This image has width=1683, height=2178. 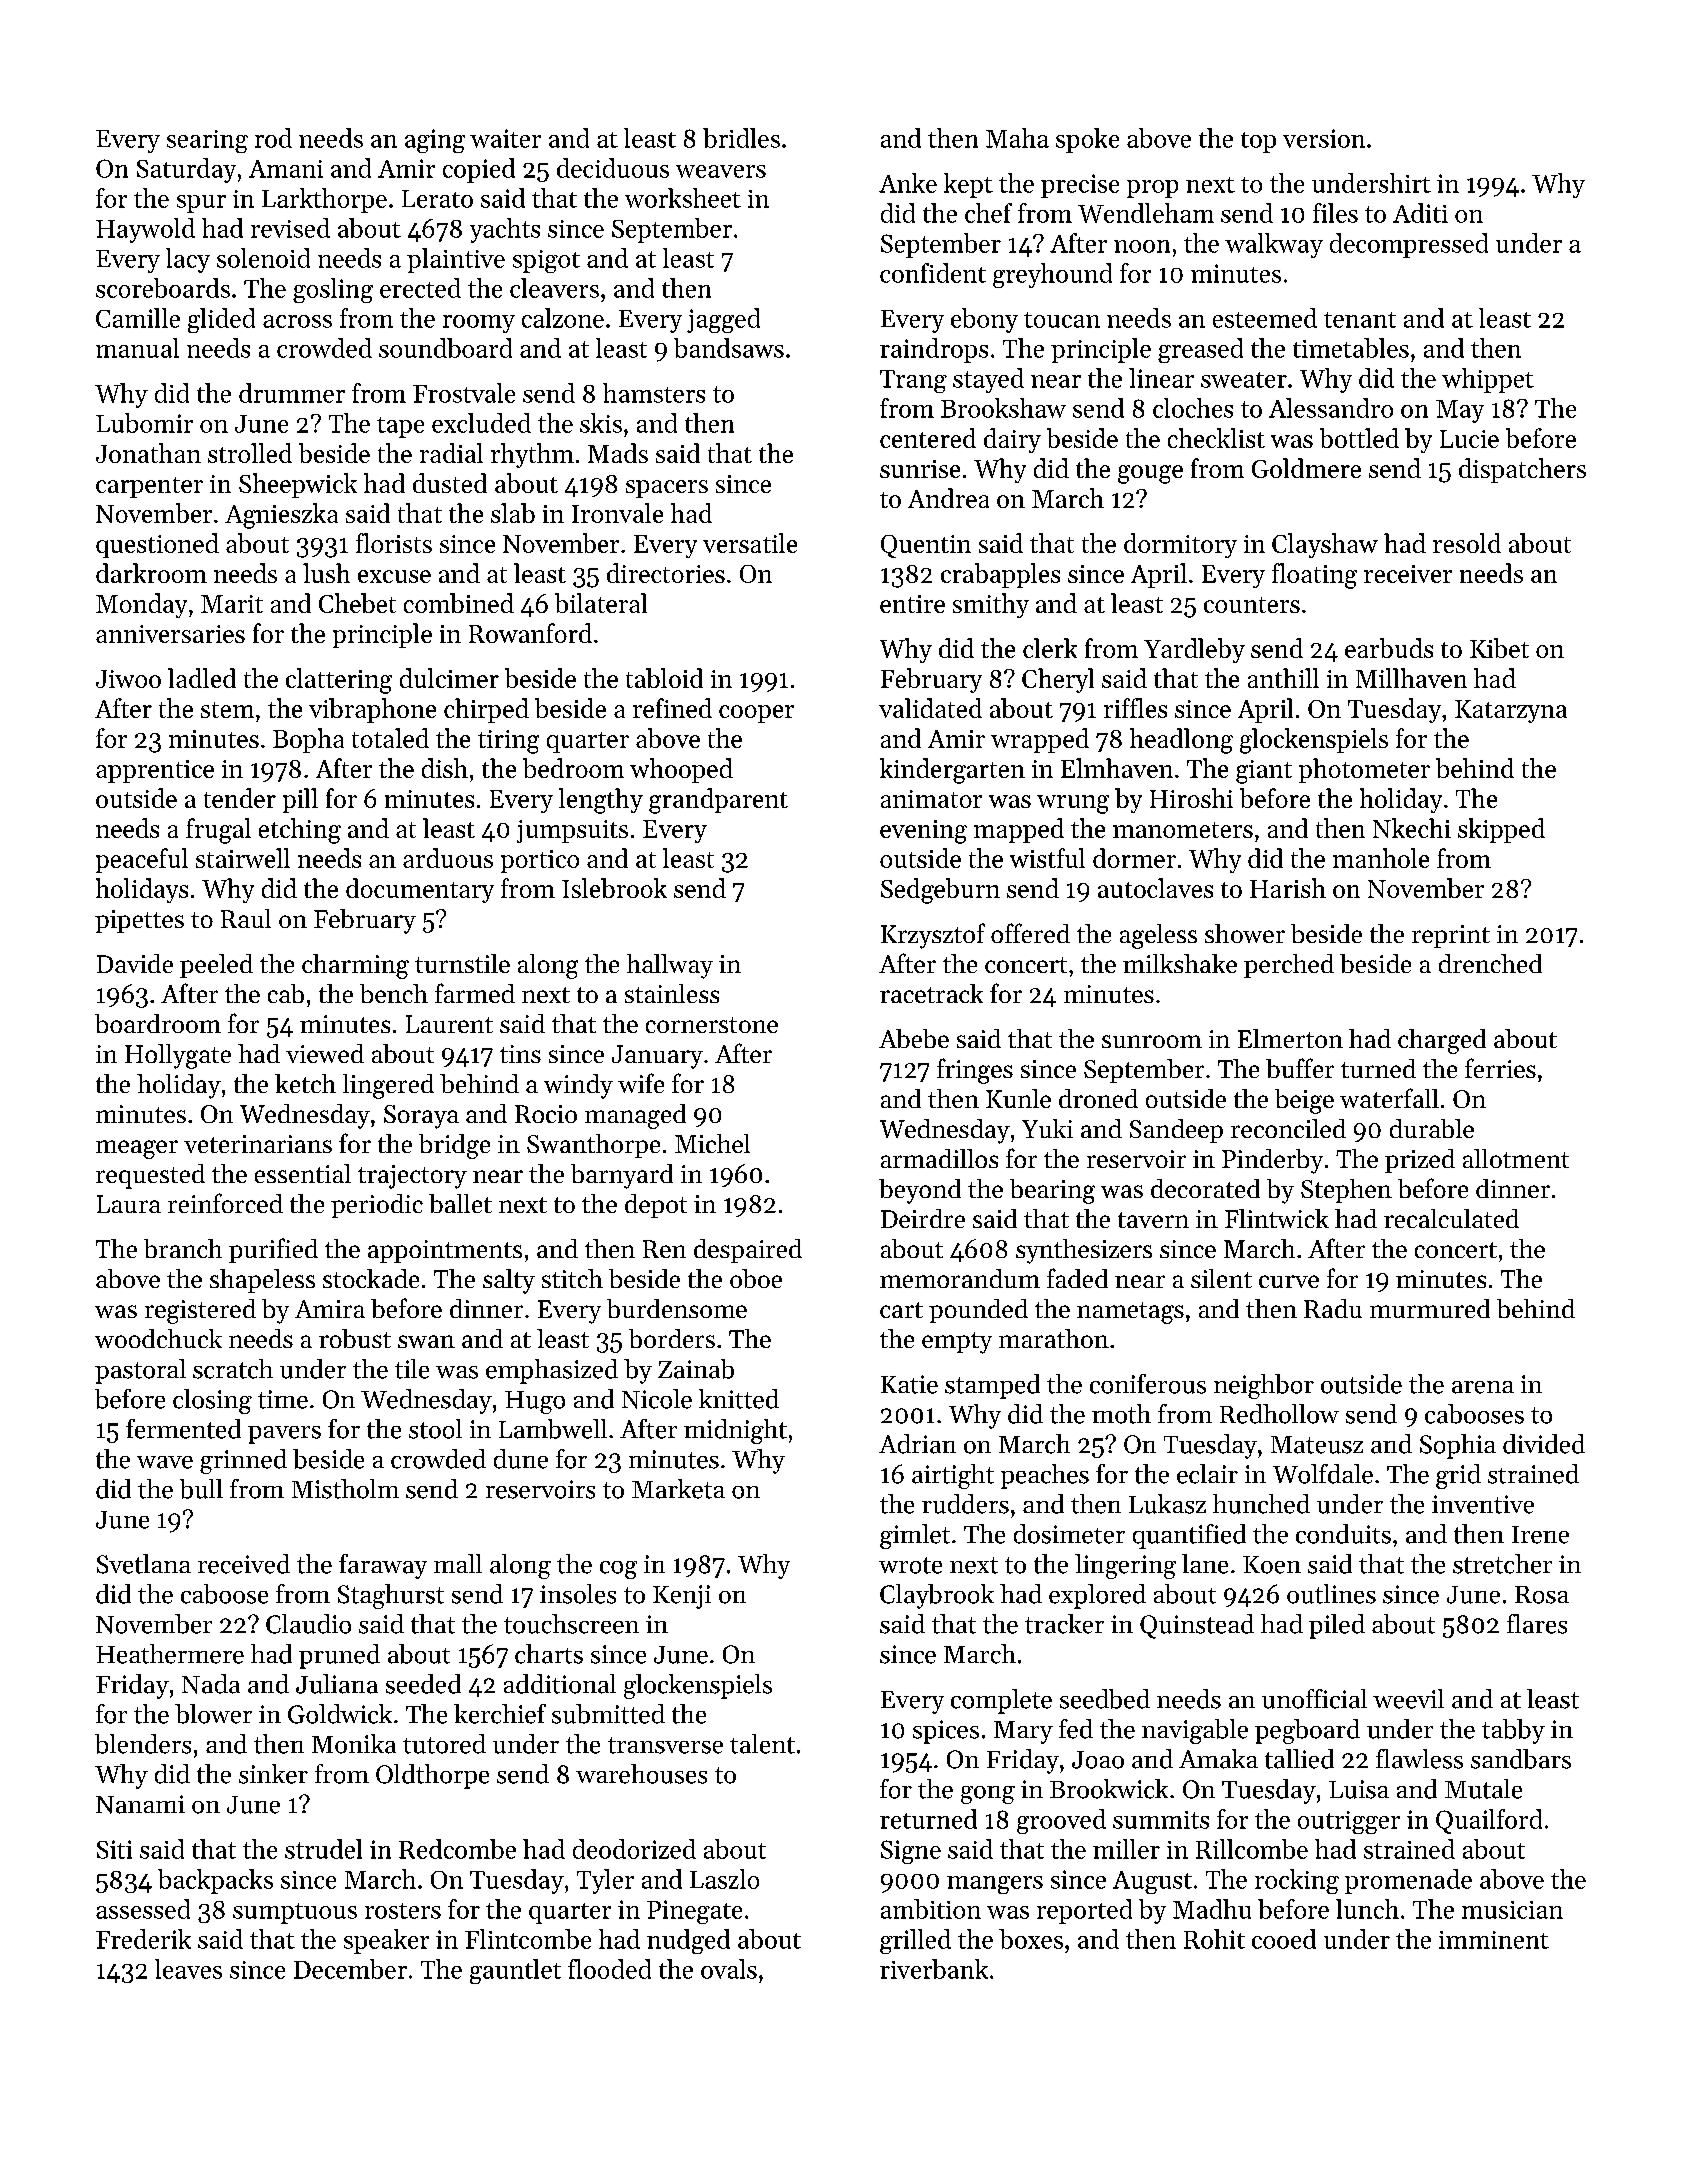 I want to click on crabapples, so click(x=1000, y=575).
